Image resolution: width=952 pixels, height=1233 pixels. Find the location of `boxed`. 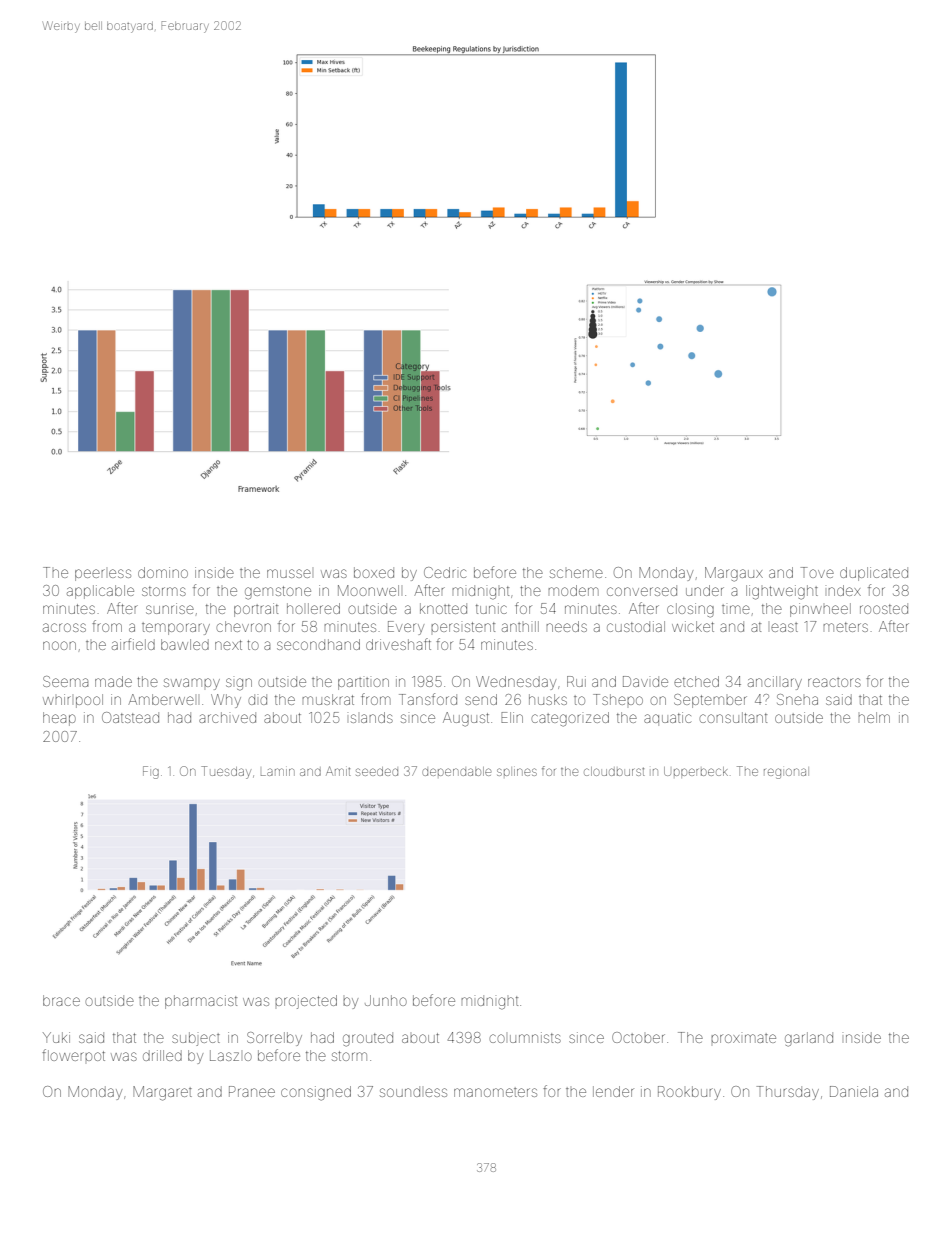

boxed is located at coordinates (374, 572).
